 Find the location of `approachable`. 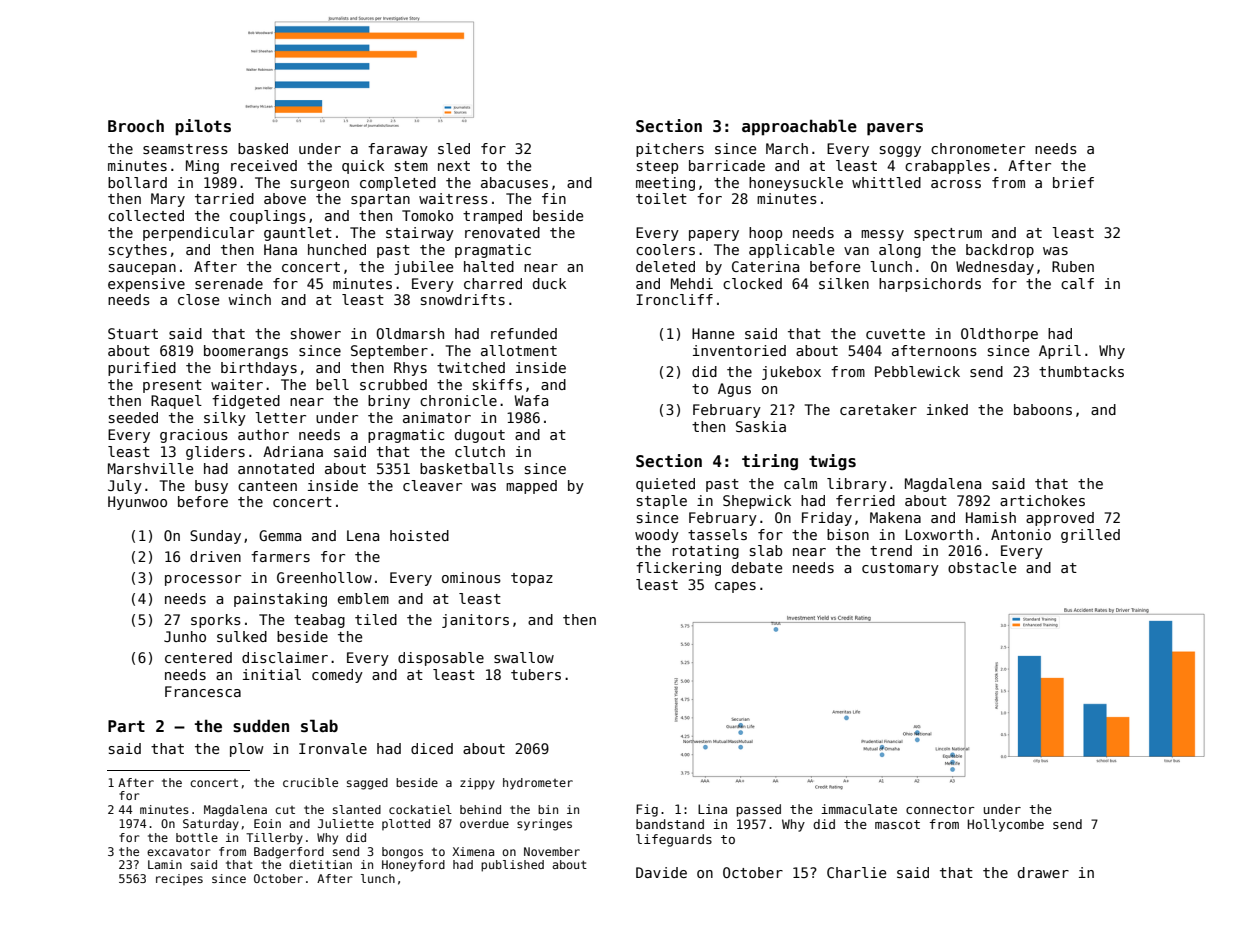

approachable is located at coordinates (799, 127).
